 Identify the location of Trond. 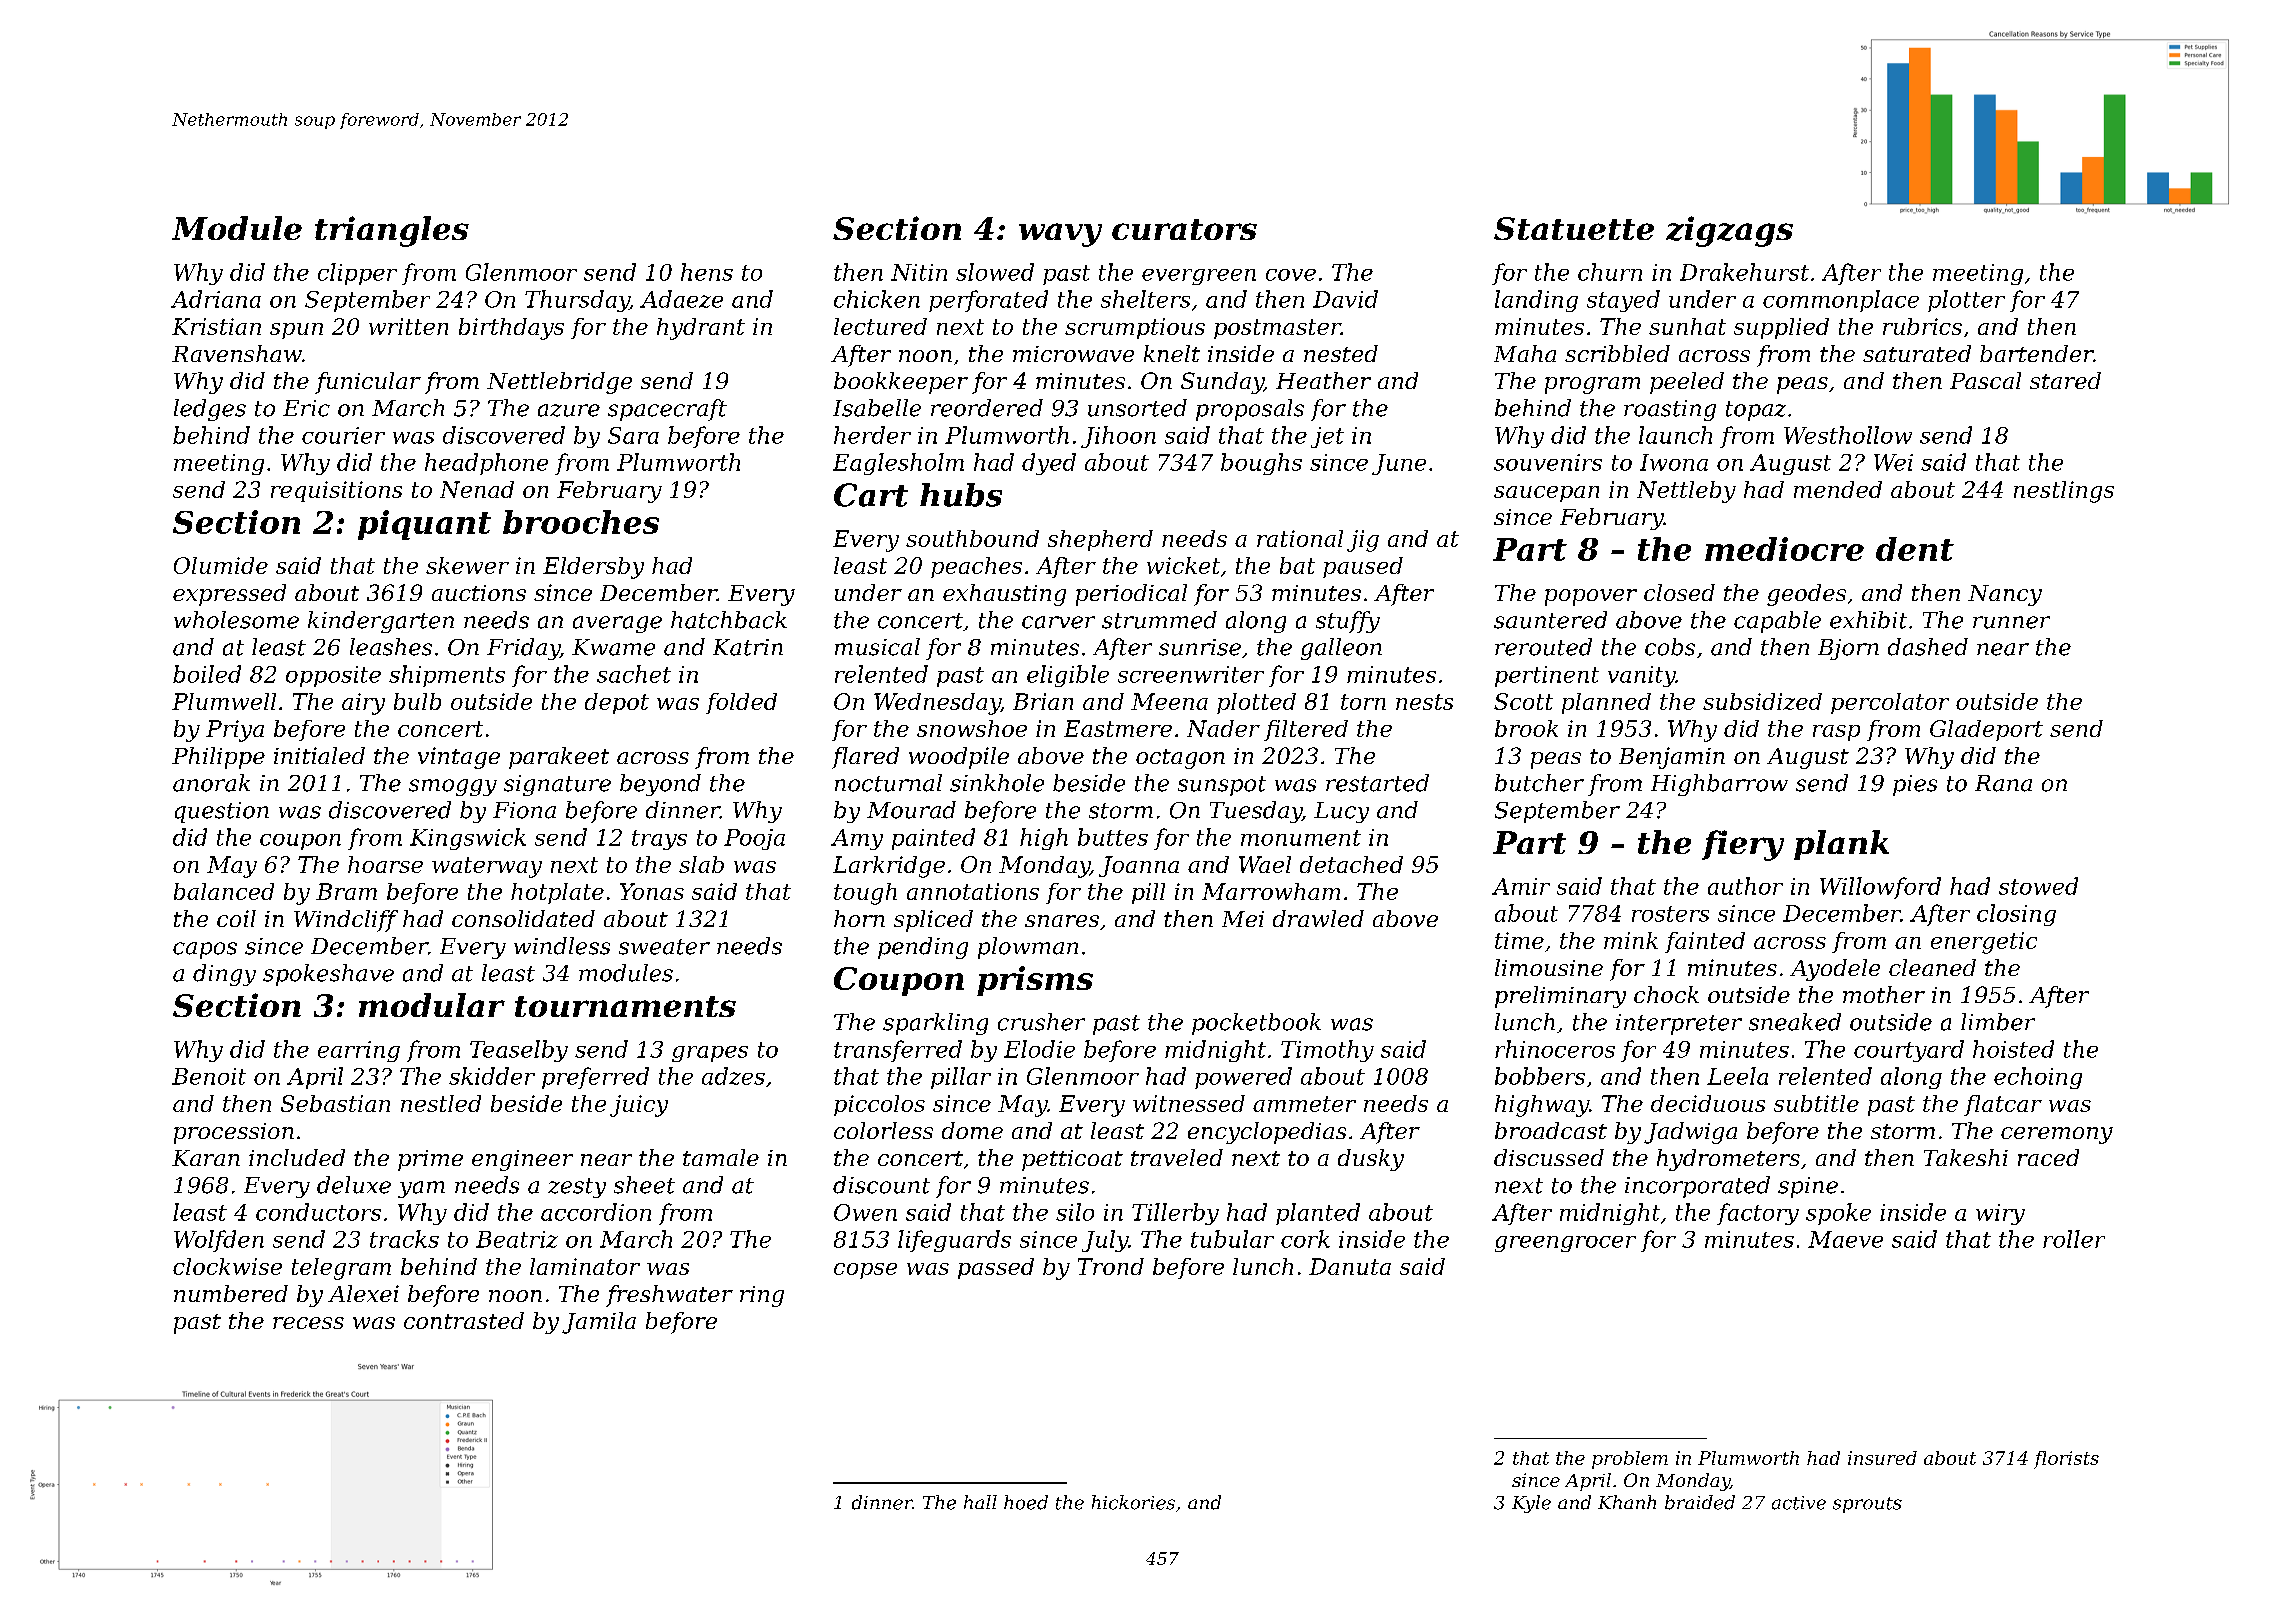
(1111, 1266).
